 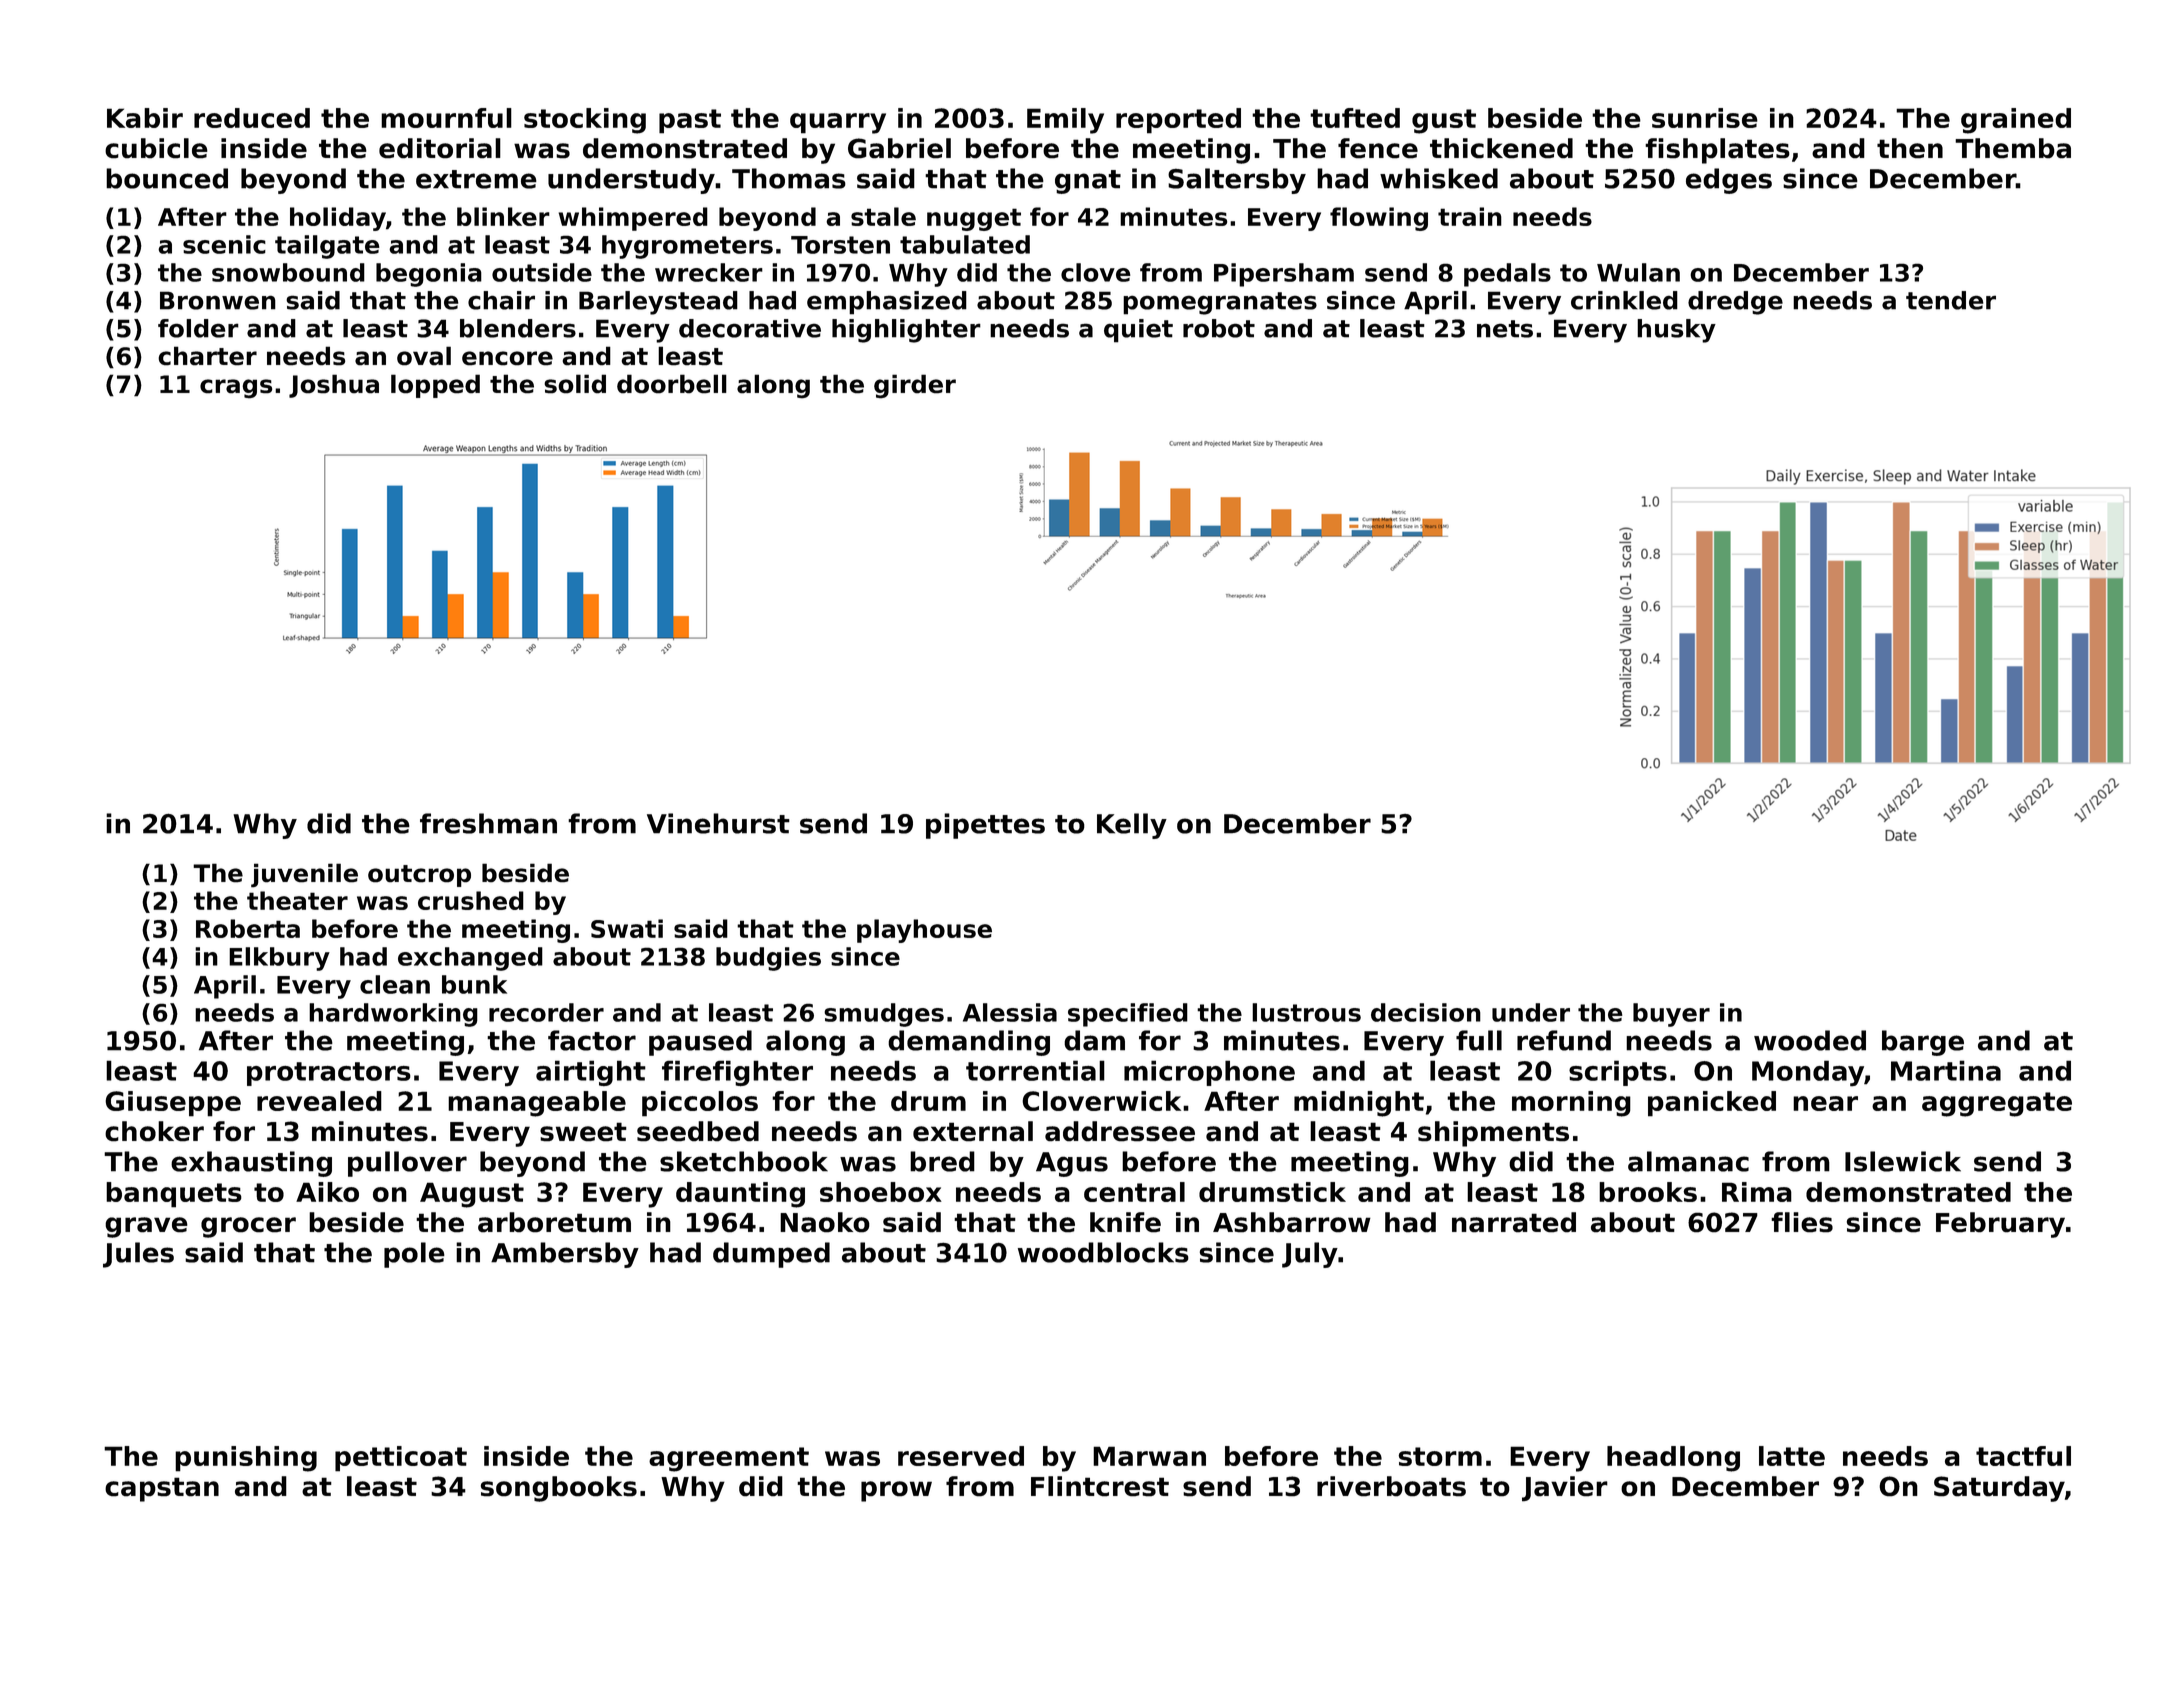 What do you see at coordinates (1729, 181) in the document?
I see `edges` at bounding box center [1729, 181].
